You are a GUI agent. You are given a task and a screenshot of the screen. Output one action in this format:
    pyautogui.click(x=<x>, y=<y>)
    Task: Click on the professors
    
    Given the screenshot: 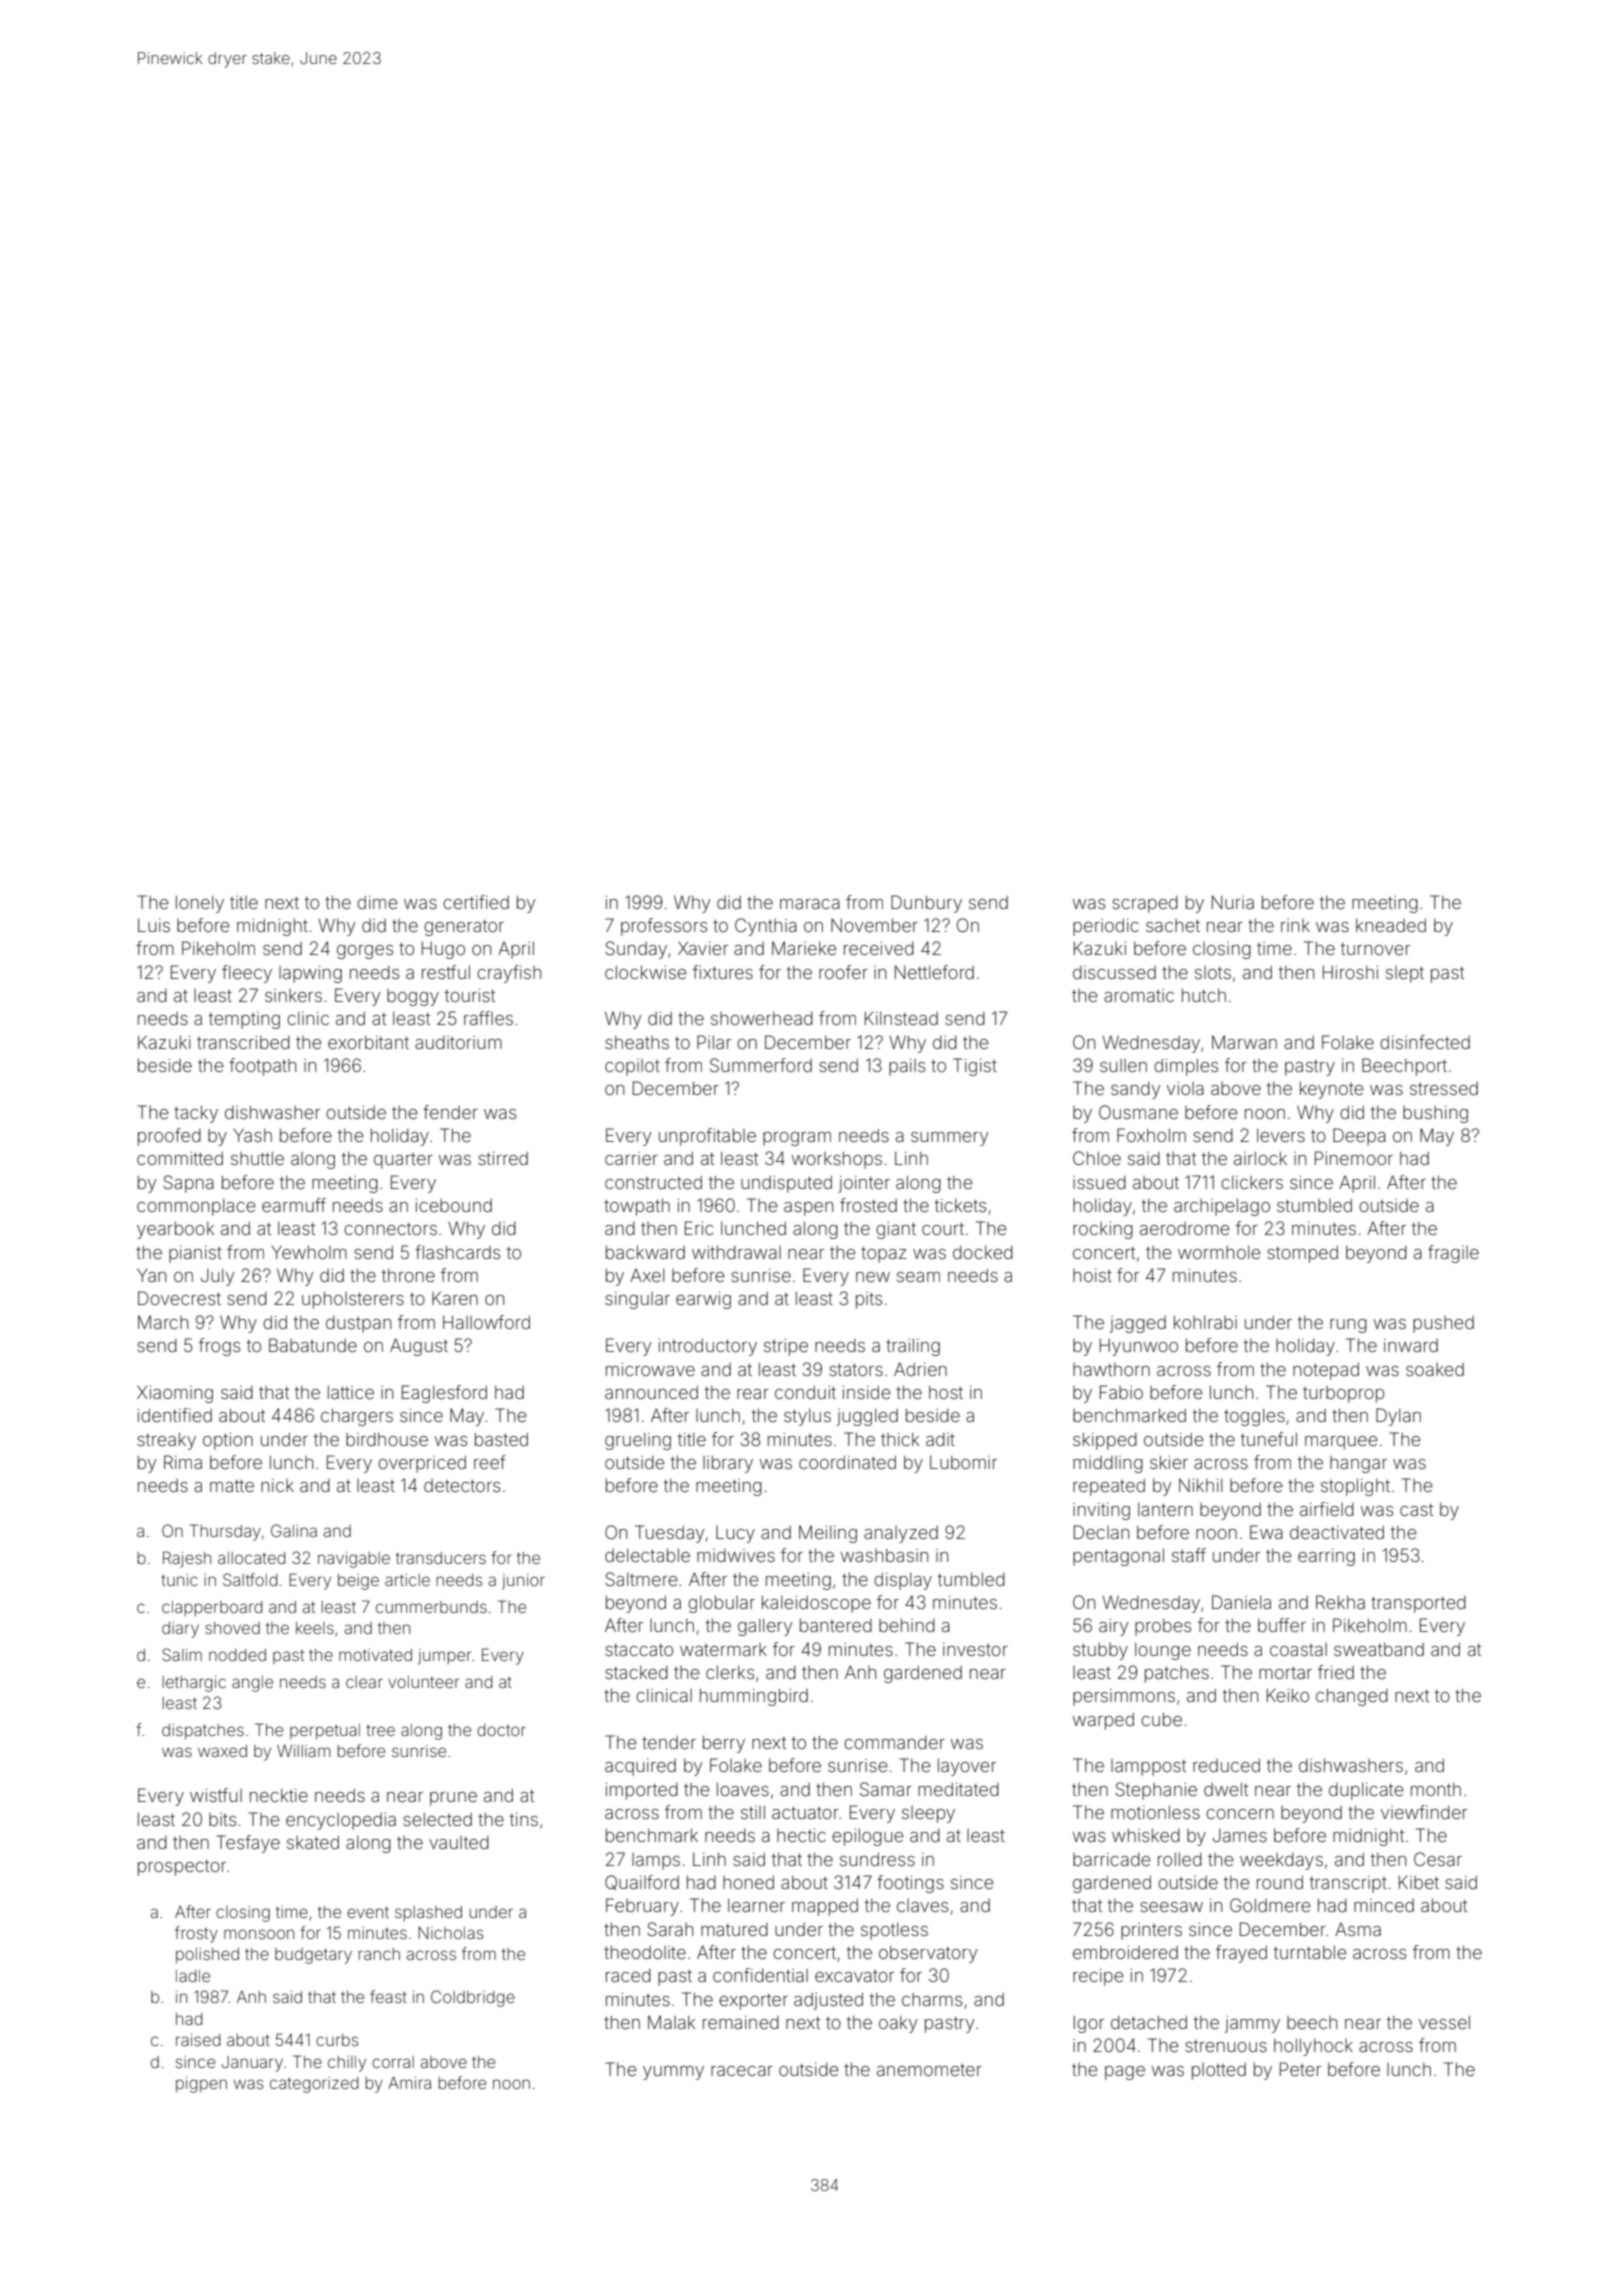 What is the action you would take?
    pyautogui.click(x=664, y=927)
